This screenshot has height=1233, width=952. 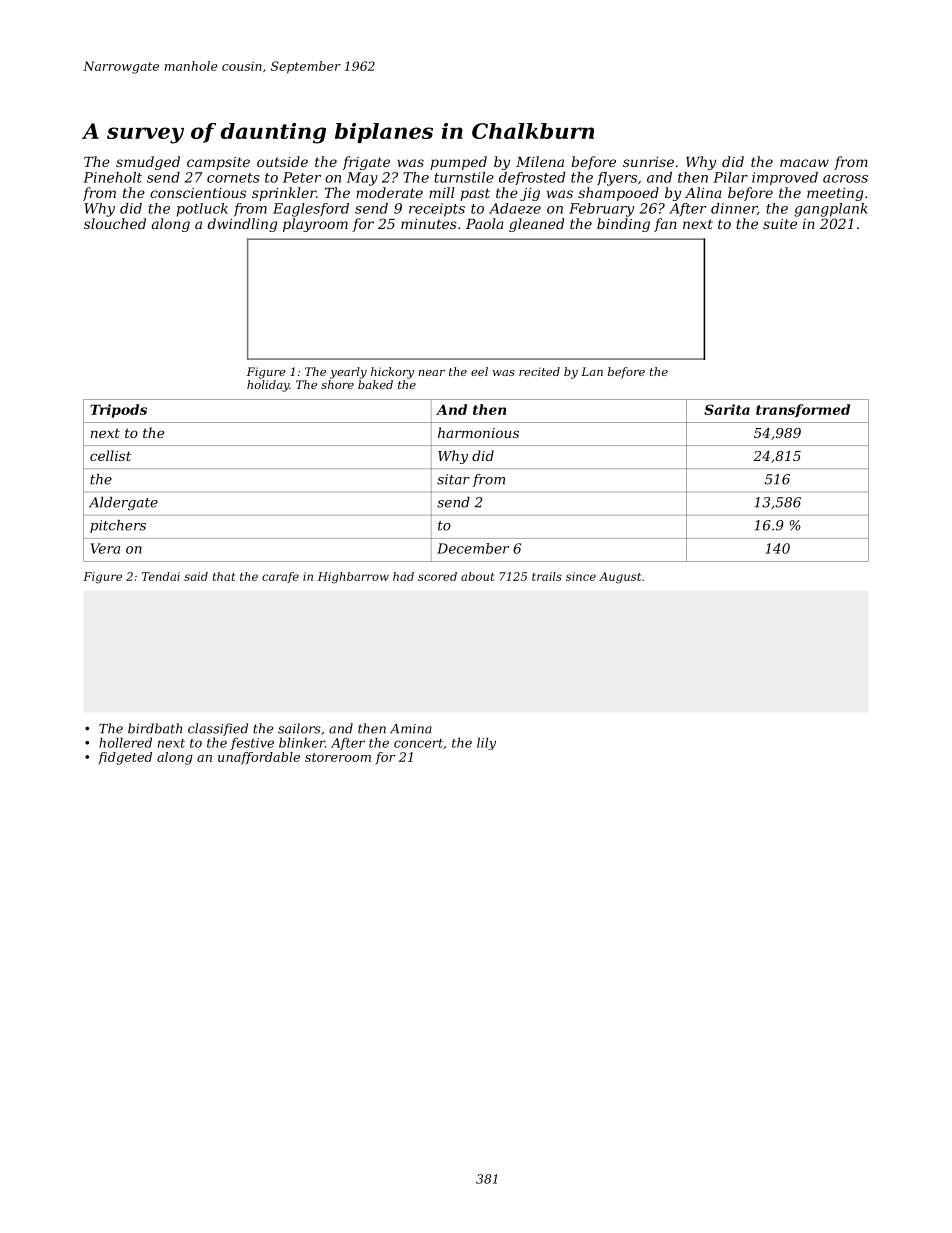 I want to click on pitchers, so click(x=118, y=526).
